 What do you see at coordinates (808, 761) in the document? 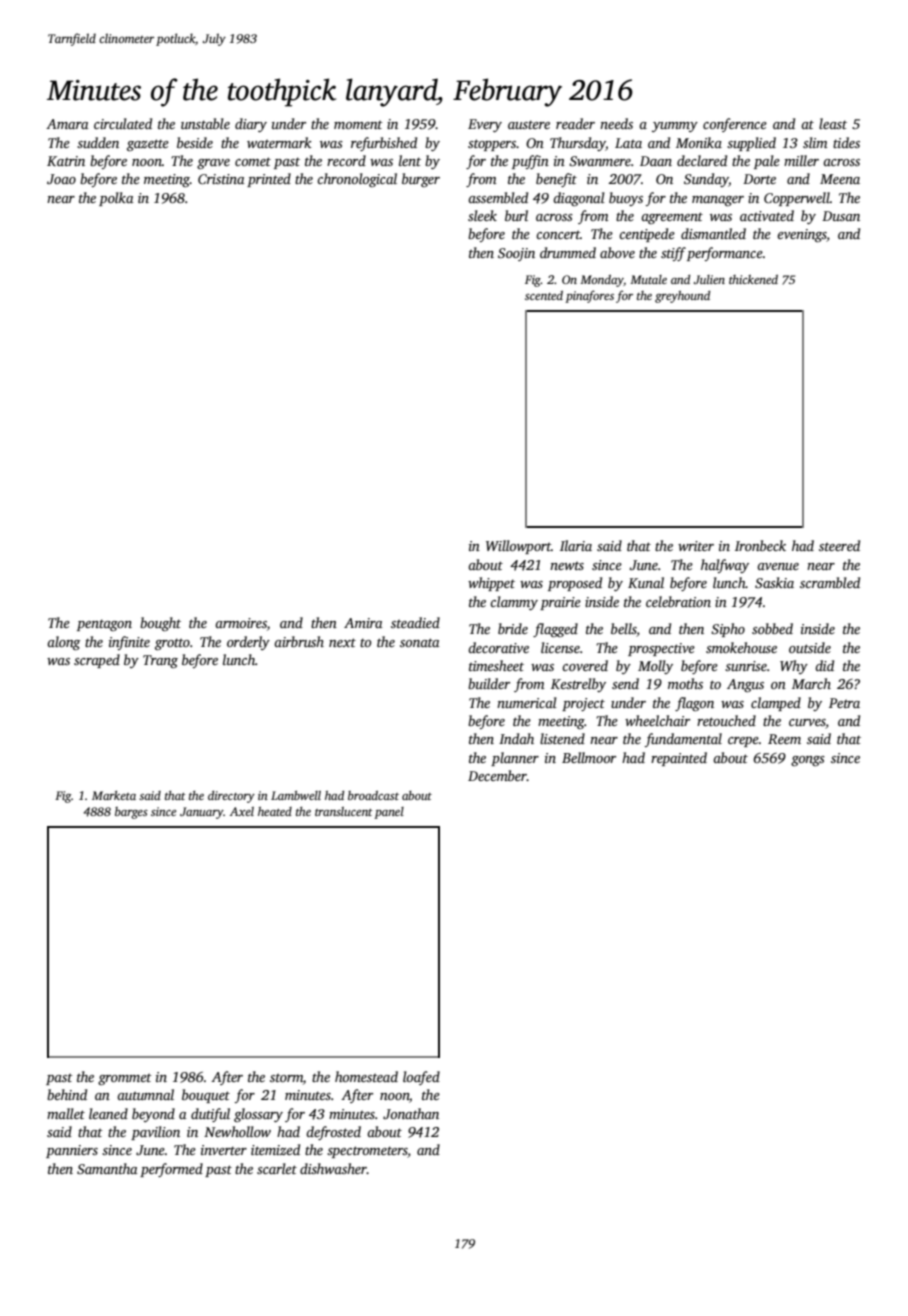
I see `gongs` at bounding box center [808, 761].
